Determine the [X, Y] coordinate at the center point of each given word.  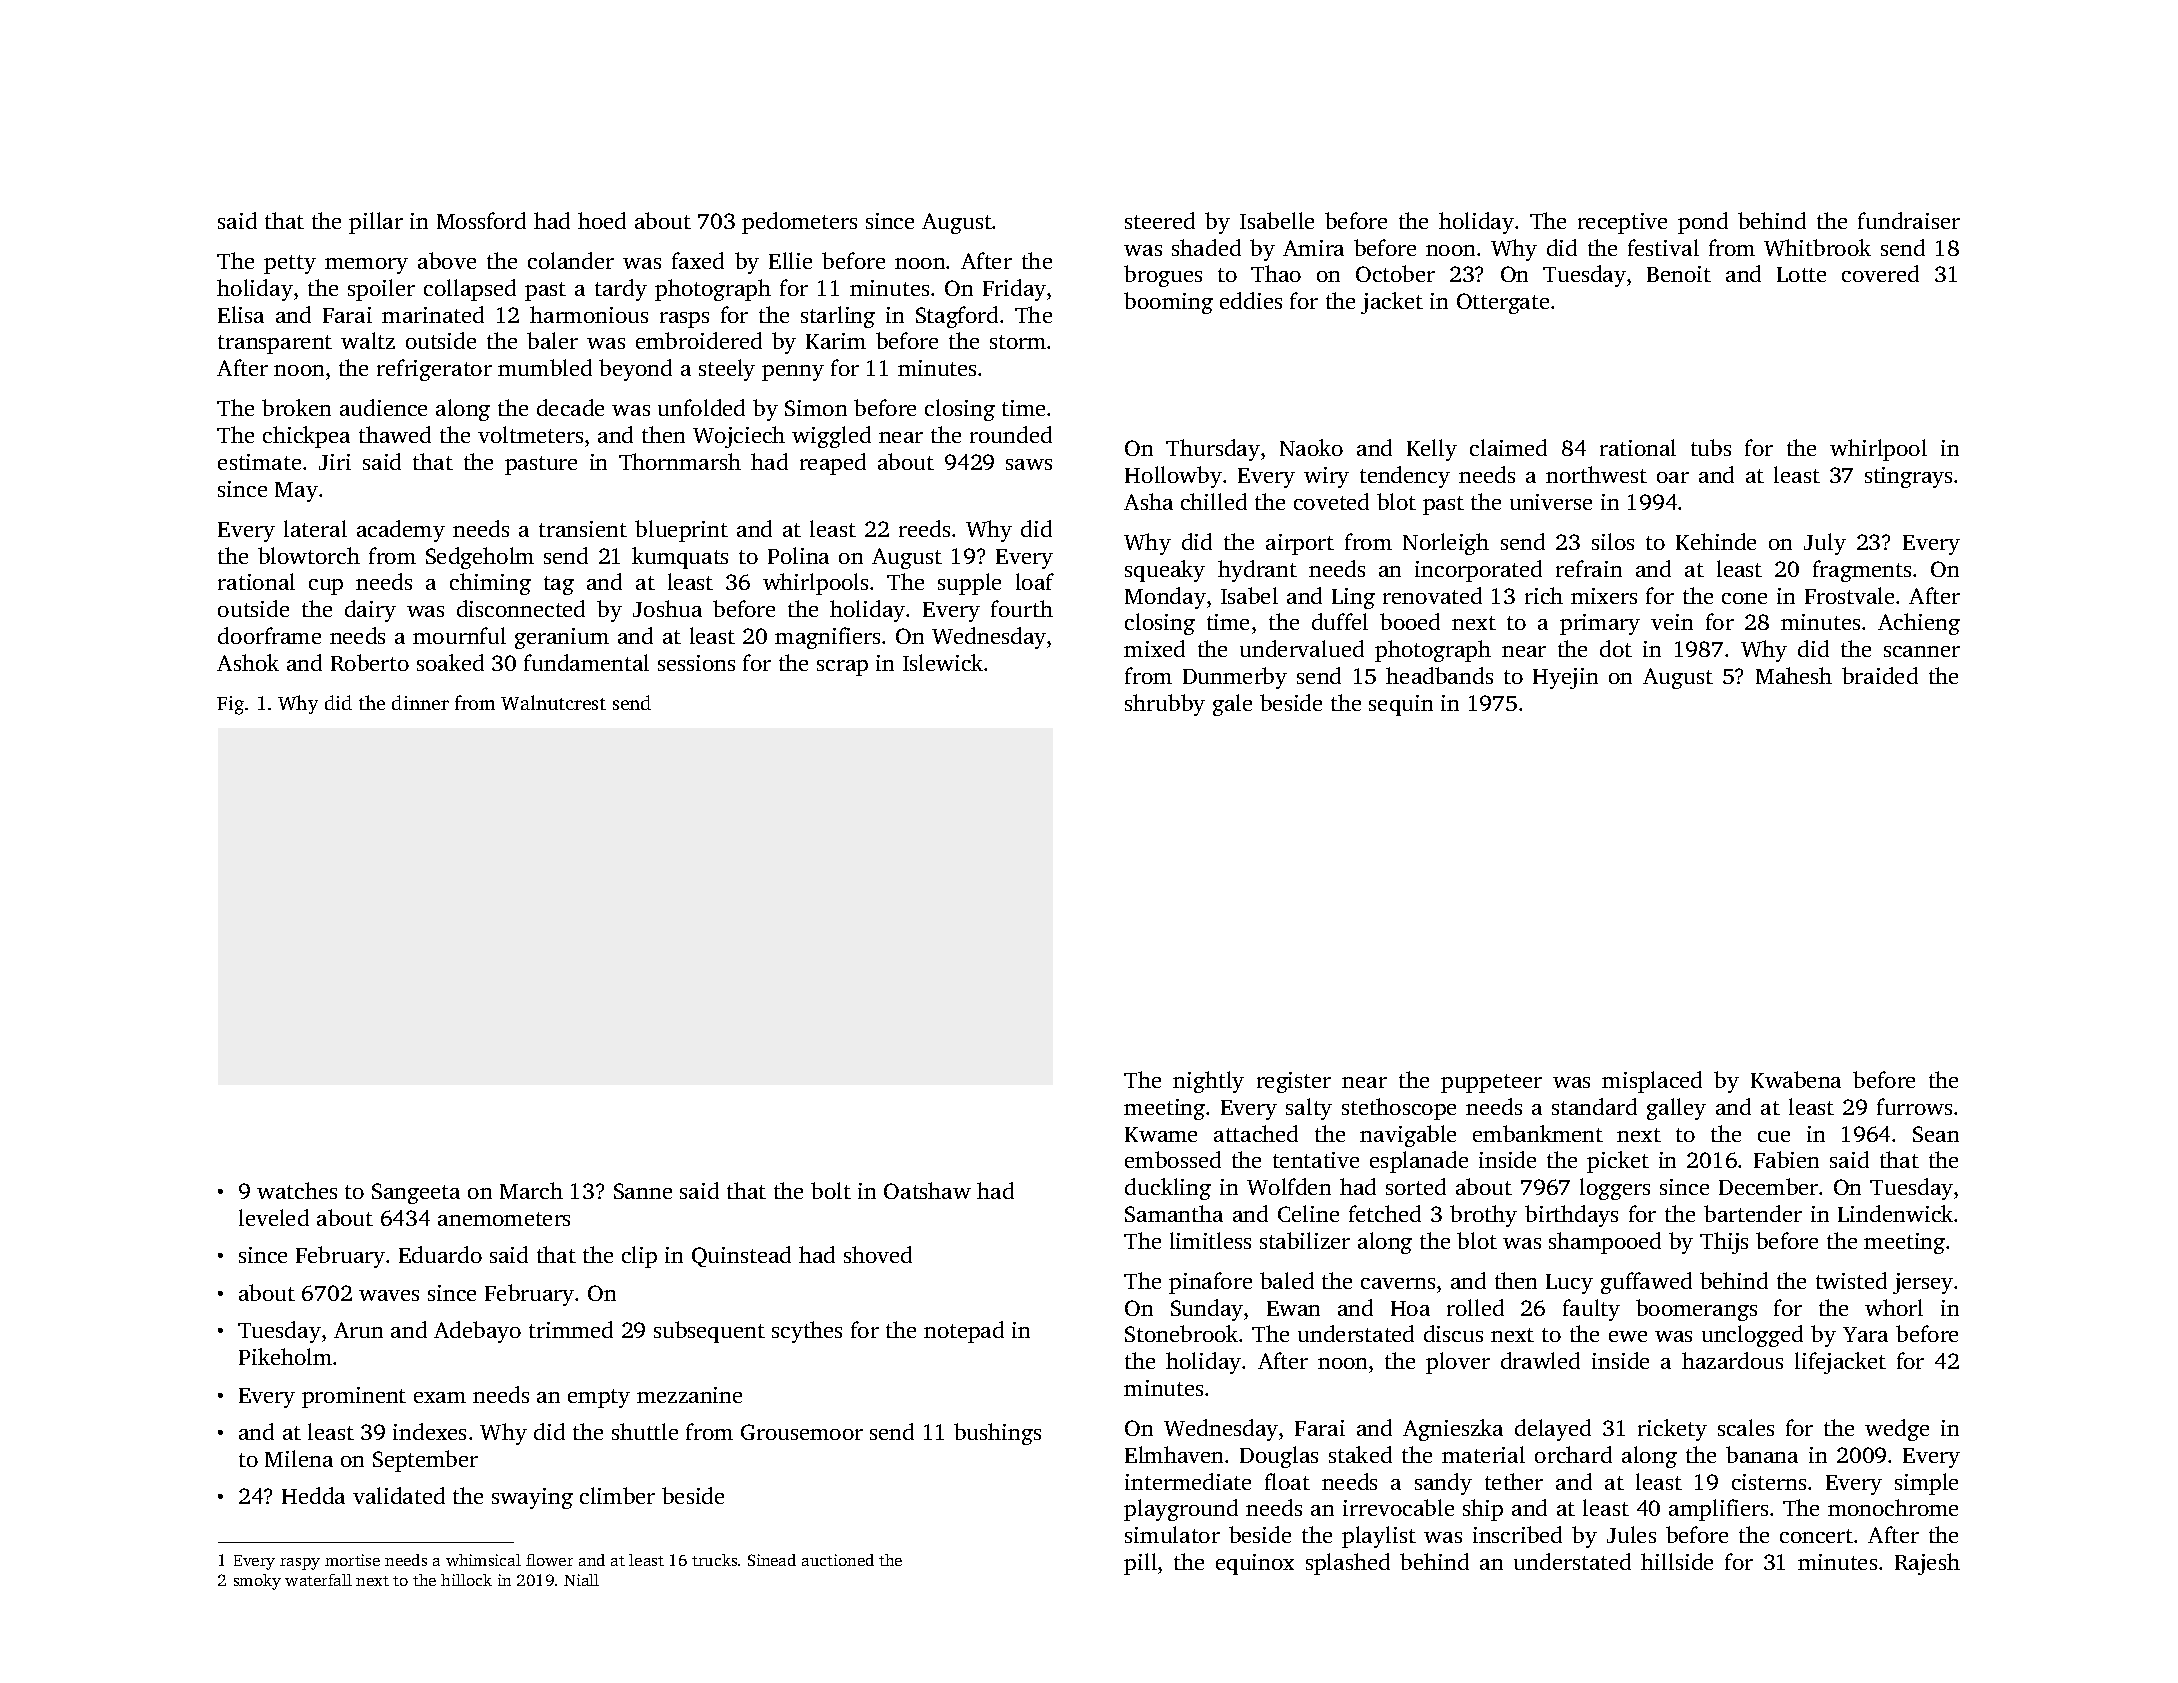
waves [389, 1295]
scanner [1922, 651]
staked [1360, 1454]
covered [1880, 273]
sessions [696, 663]
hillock [466, 1580]
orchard [1573, 1454]
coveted [1331, 501]
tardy [621, 290]
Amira [1313, 248]
